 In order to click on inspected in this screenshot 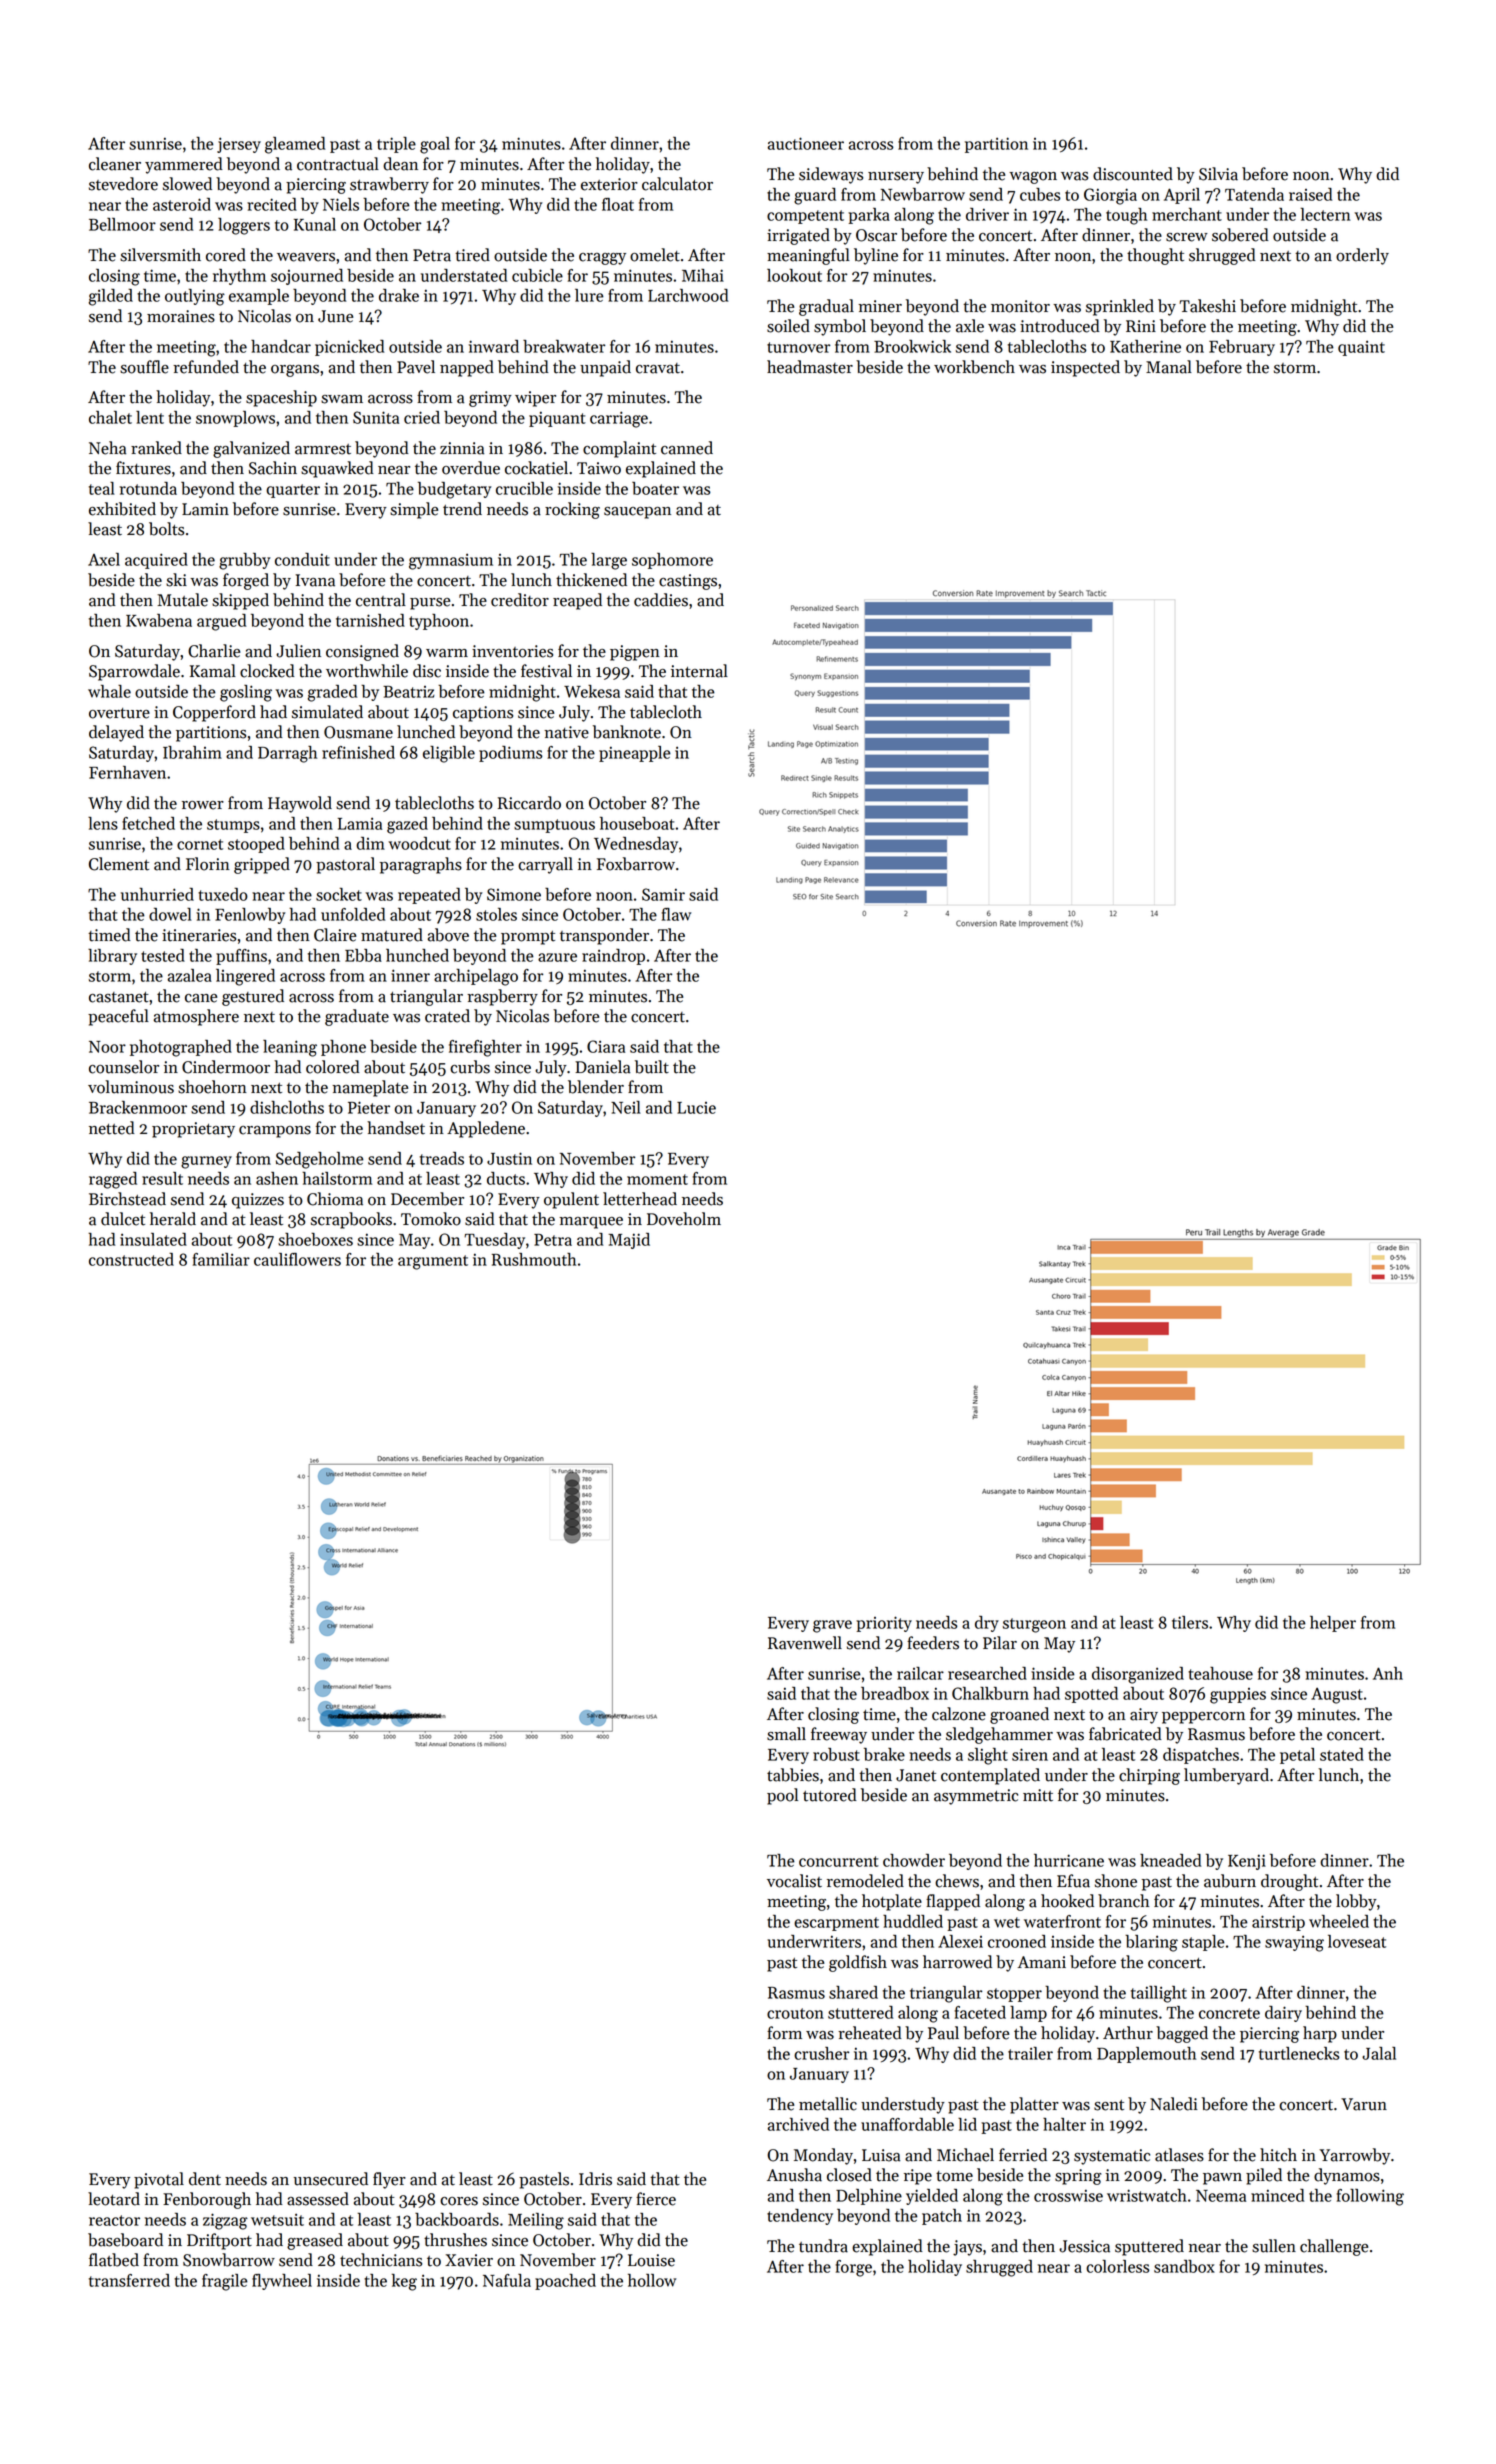, I will do `click(1085, 368)`.
